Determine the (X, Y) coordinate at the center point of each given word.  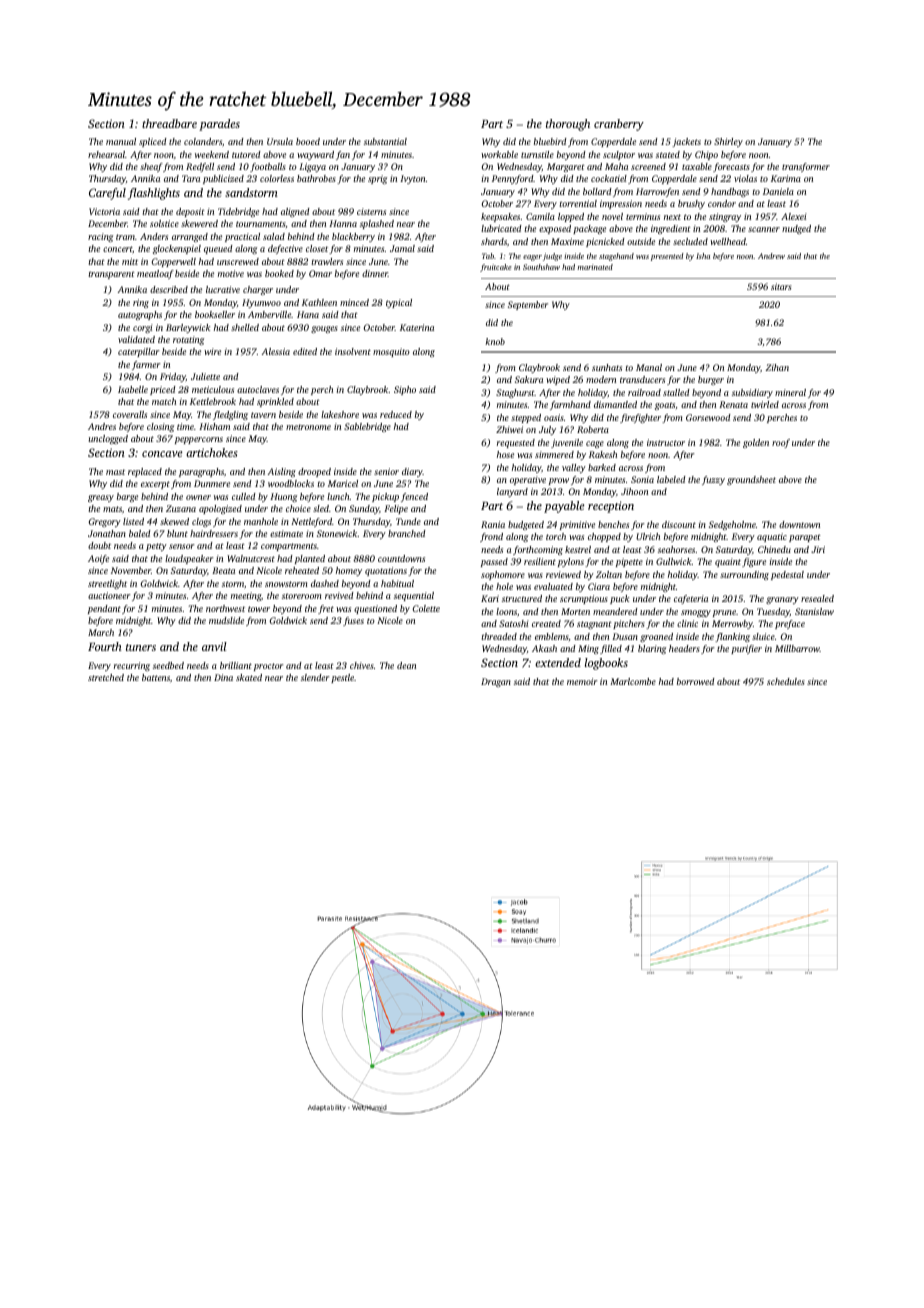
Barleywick (188, 328)
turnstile (537, 154)
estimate (286, 533)
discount (679, 524)
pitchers (629, 624)
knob (495, 341)
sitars (781, 286)
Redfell (200, 167)
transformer (806, 167)
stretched (106, 677)
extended (558, 662)
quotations (386, 571)
